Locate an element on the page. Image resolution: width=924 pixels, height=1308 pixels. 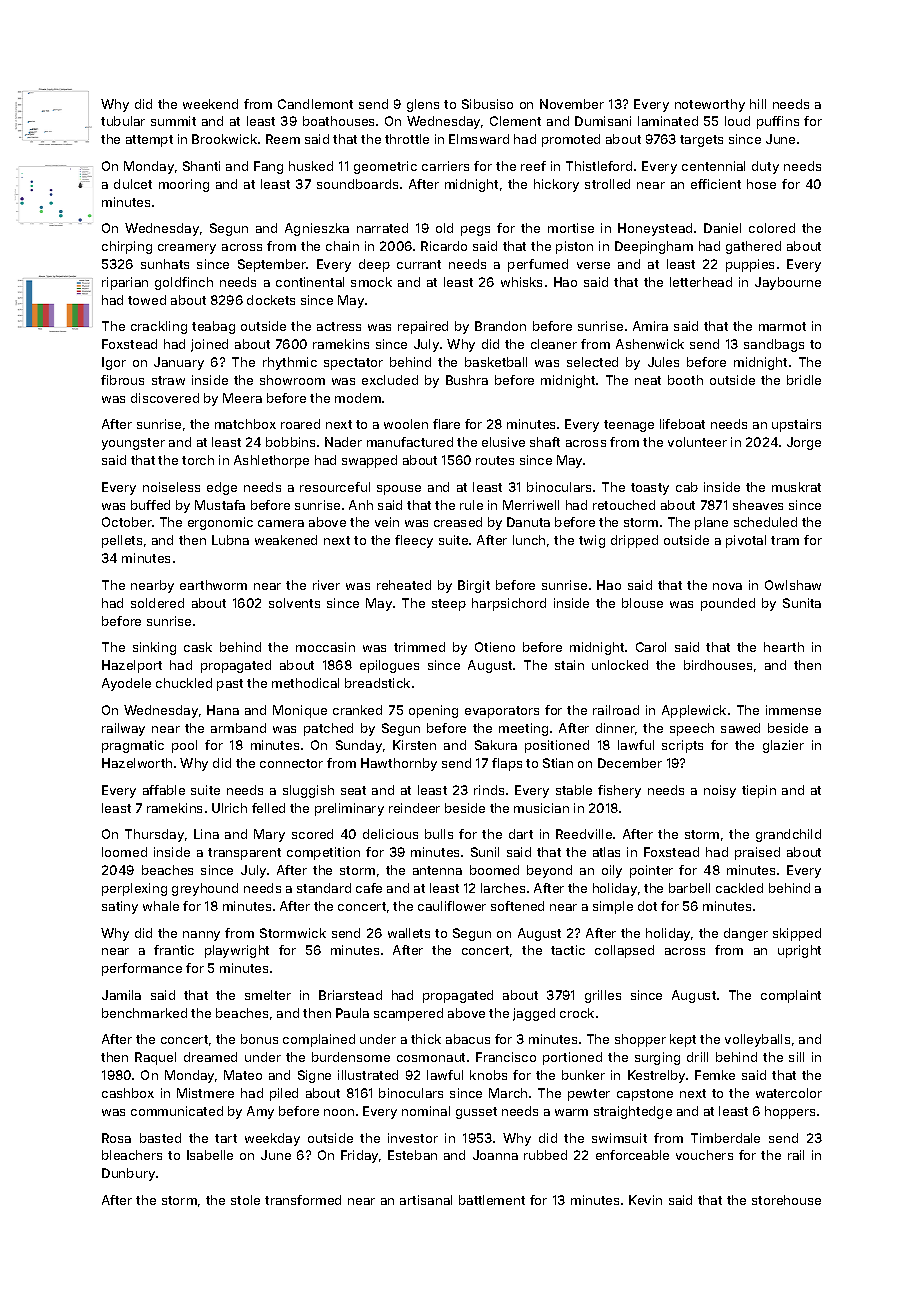
Raquel is located at coordinates (155, 1058).
